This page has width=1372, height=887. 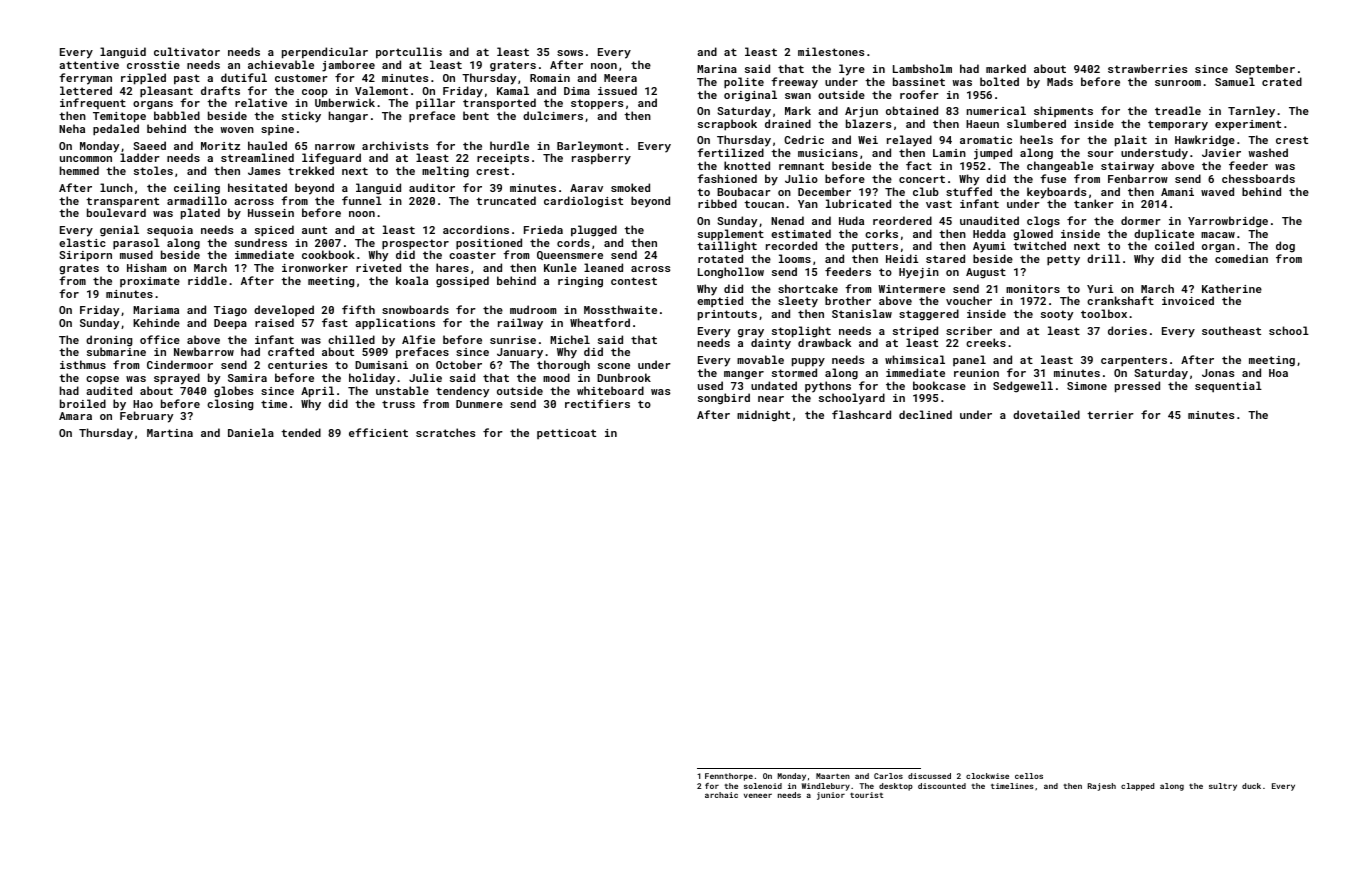 I want to click on movable, so click(x=760, y=359).
